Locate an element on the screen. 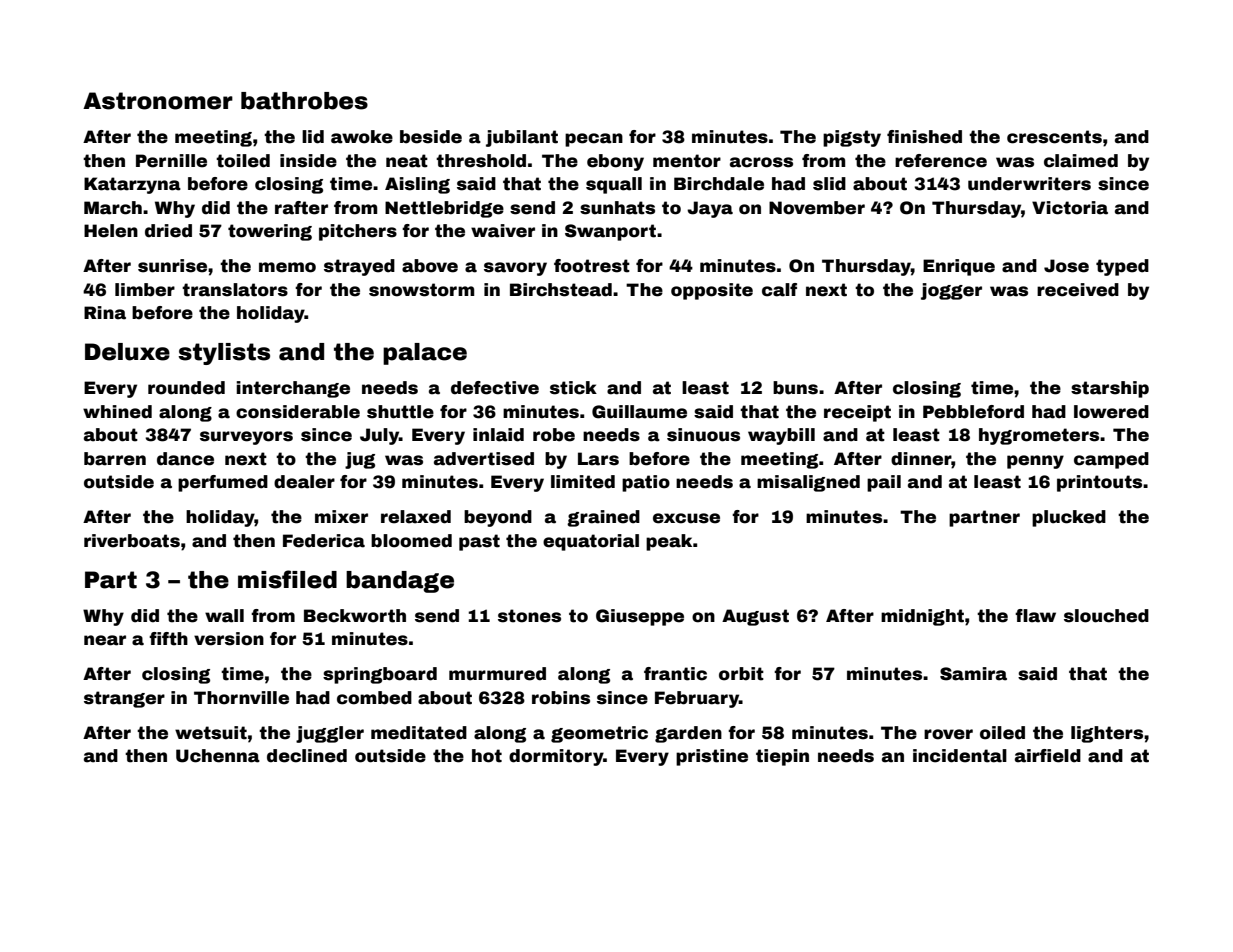  crescents is located at coordinates (1054, 137).
